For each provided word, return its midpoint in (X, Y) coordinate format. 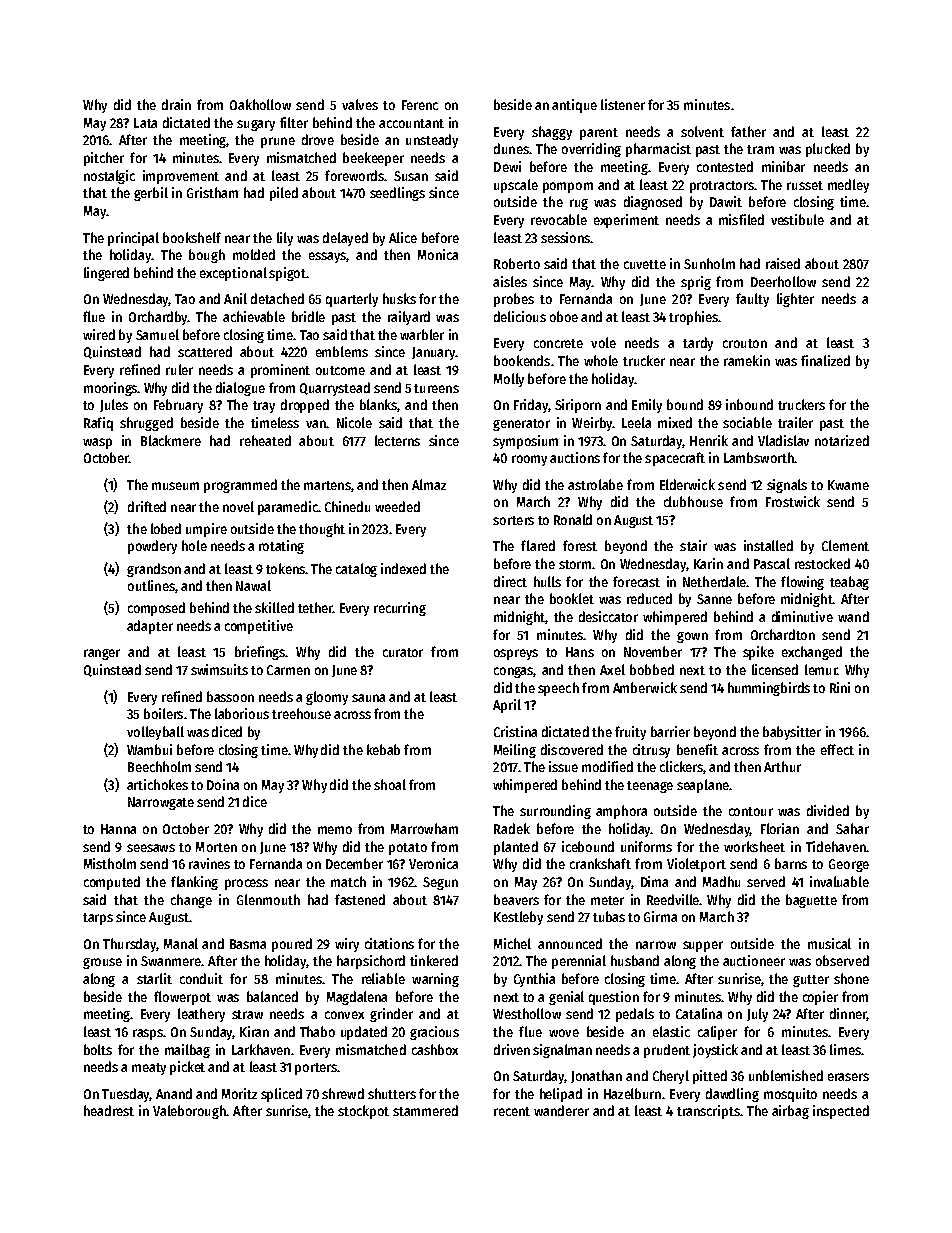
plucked (828, 150)
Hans (580, 652)
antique (574, 106)
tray (264, 407)
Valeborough (189, 1112)
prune (278, 142)
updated (364, 1033)
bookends (522, 360)
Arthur (782, 766)
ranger (102, 654)
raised (783, 263)
